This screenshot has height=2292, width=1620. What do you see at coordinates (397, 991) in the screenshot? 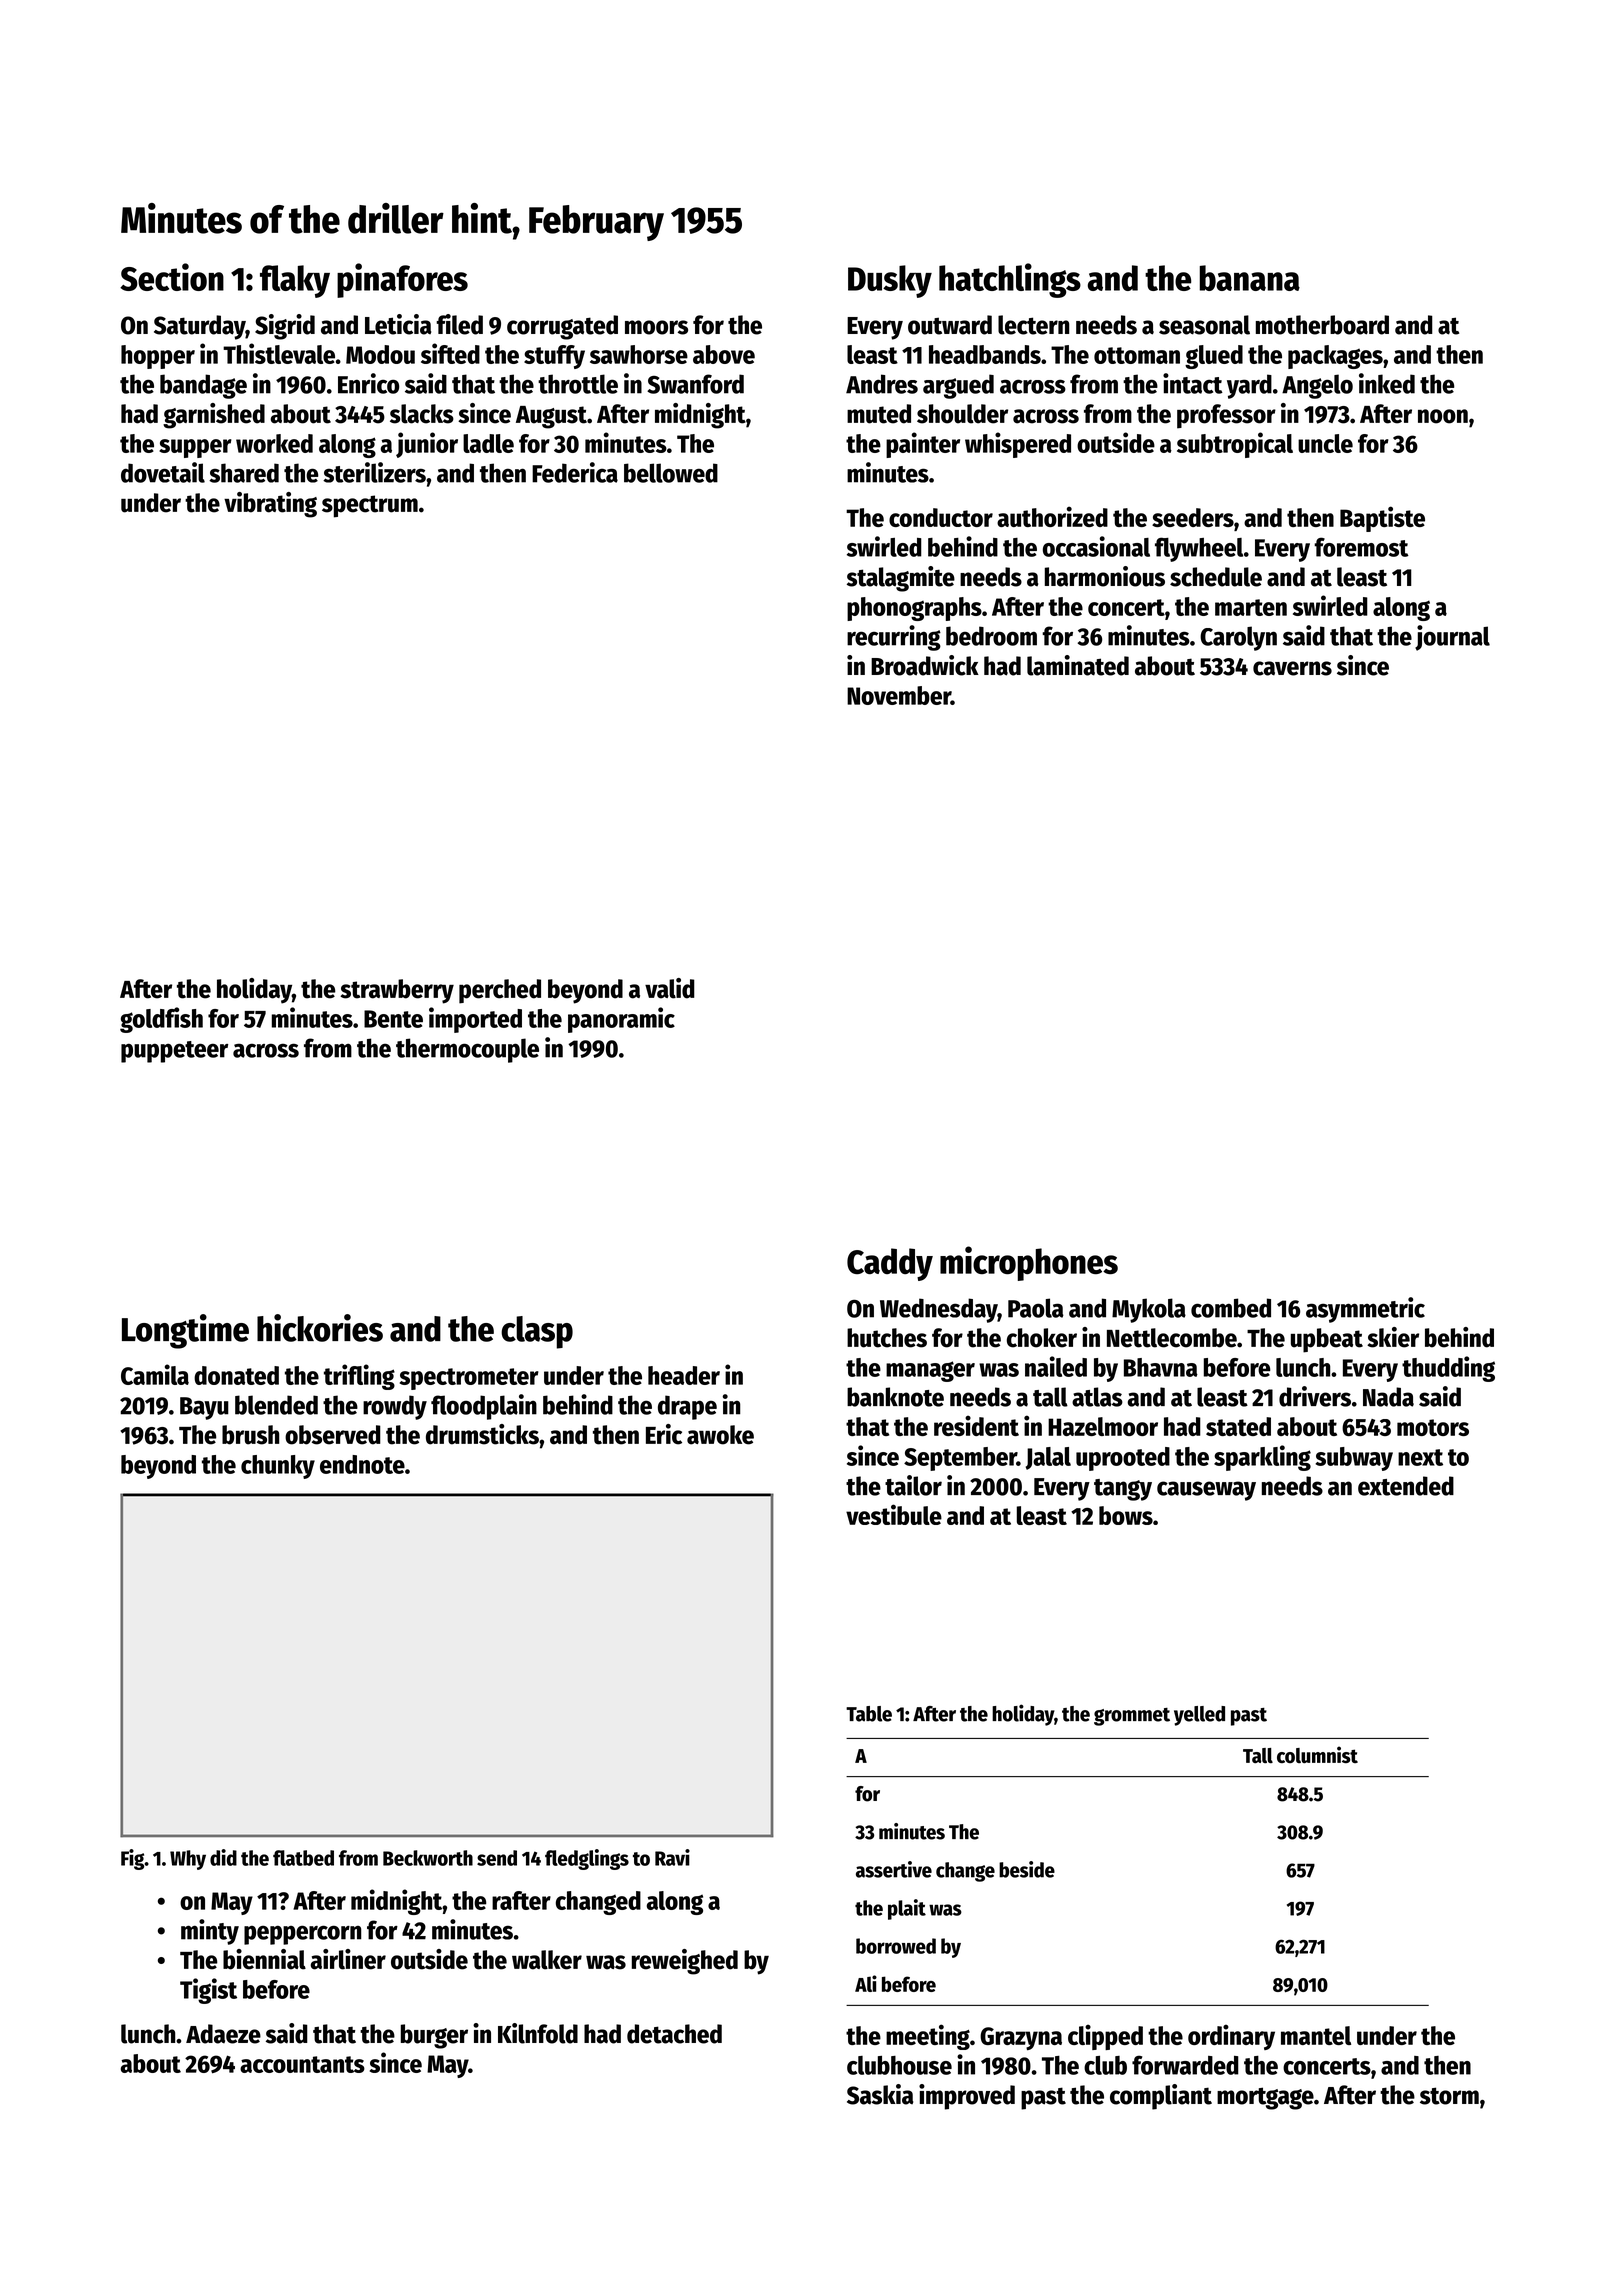
I see `strawberry` at bounding box center [397, 991].
